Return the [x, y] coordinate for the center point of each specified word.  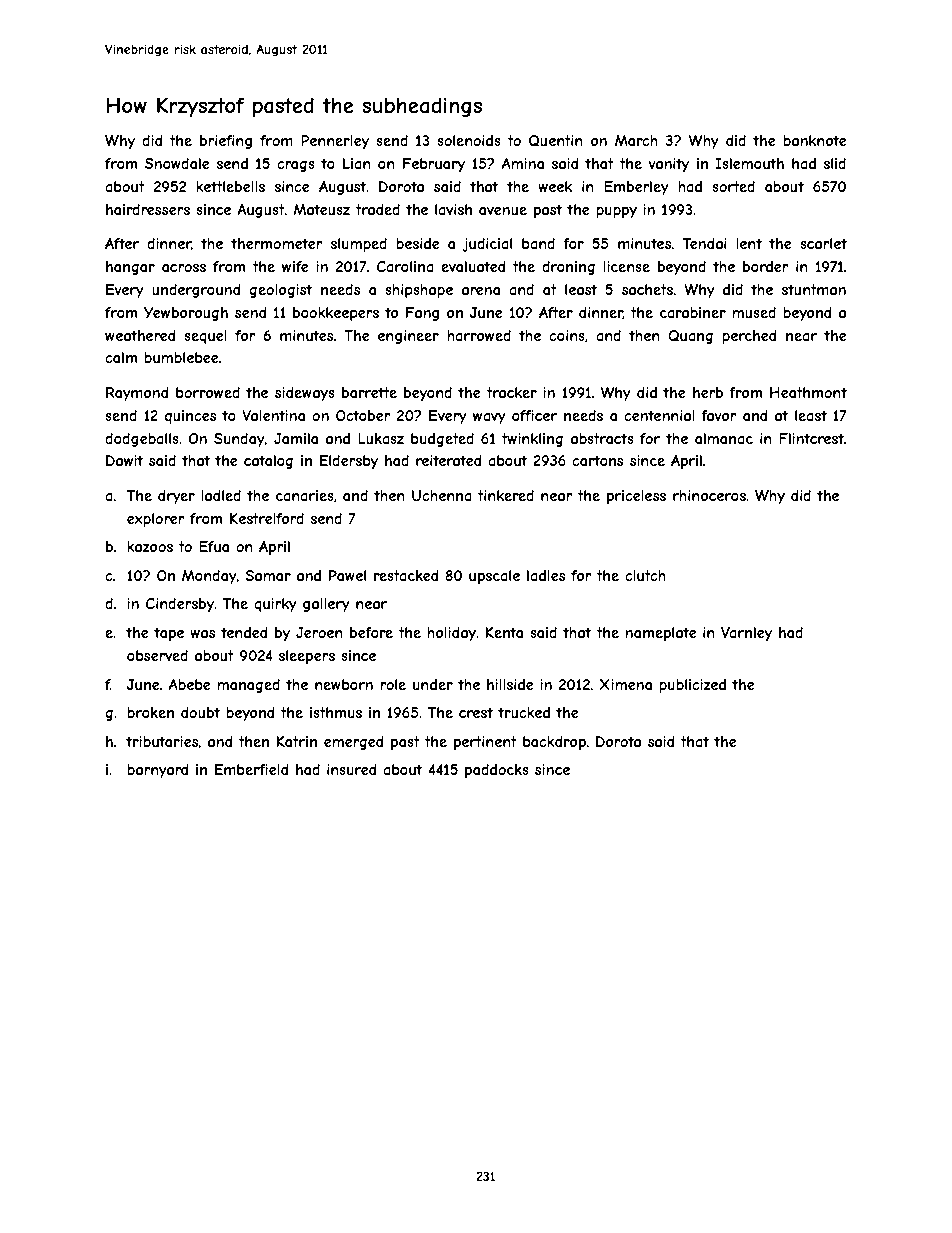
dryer [176, 497]
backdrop [554, 743]
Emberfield [252, 769]
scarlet [823, 243]
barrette [369, 392]
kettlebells [230, 186]
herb [708, 392]
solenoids [469, 140]
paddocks [497, 771]
